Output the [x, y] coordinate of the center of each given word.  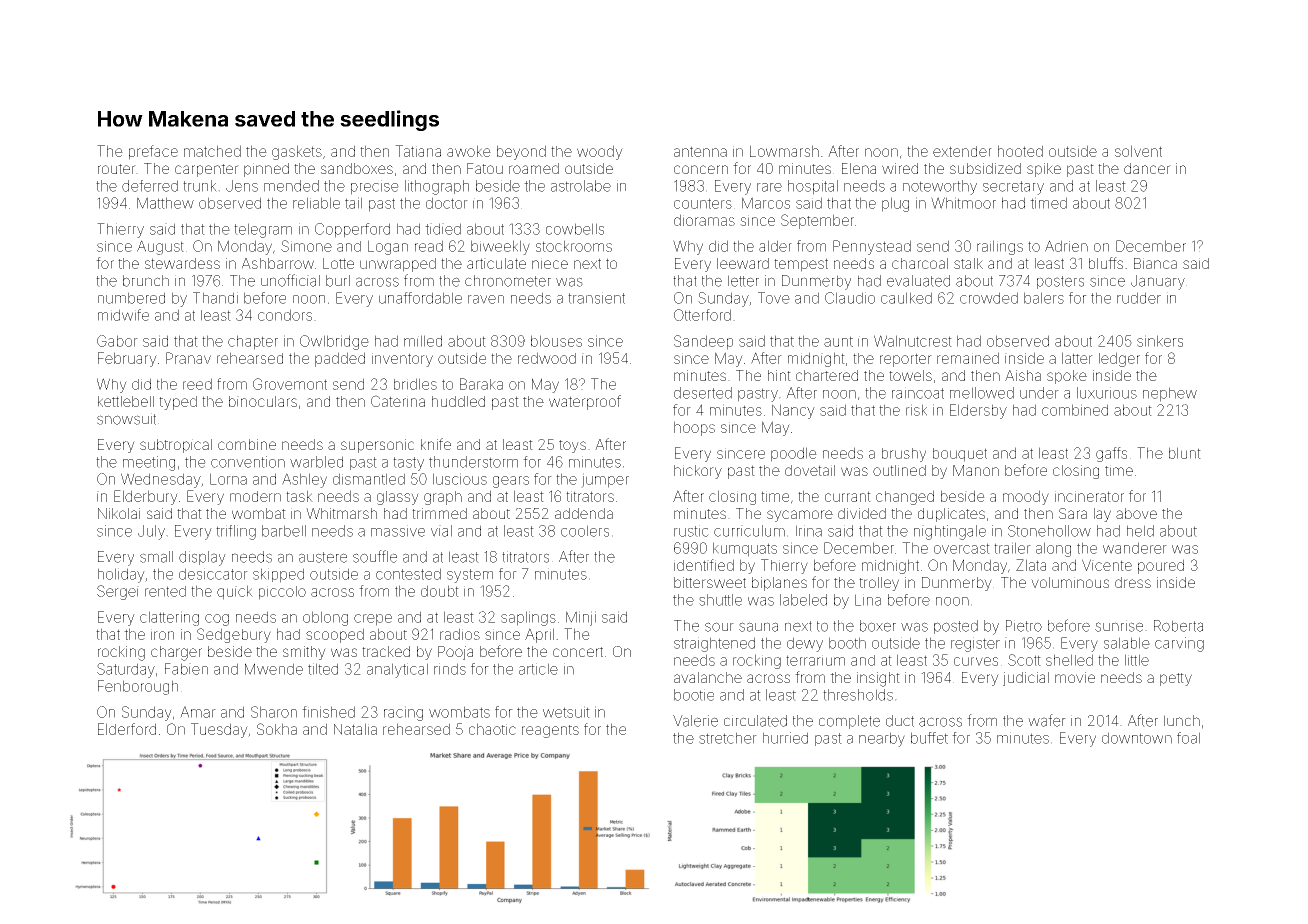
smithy [304, 653]
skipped [278, 575]
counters [703, 203]
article [538, 669]
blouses [556, 341]
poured [1161, 566]
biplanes [779, 584]
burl [338, 281]
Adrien [1066, 246]
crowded [989, 298]
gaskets [297, 152]
